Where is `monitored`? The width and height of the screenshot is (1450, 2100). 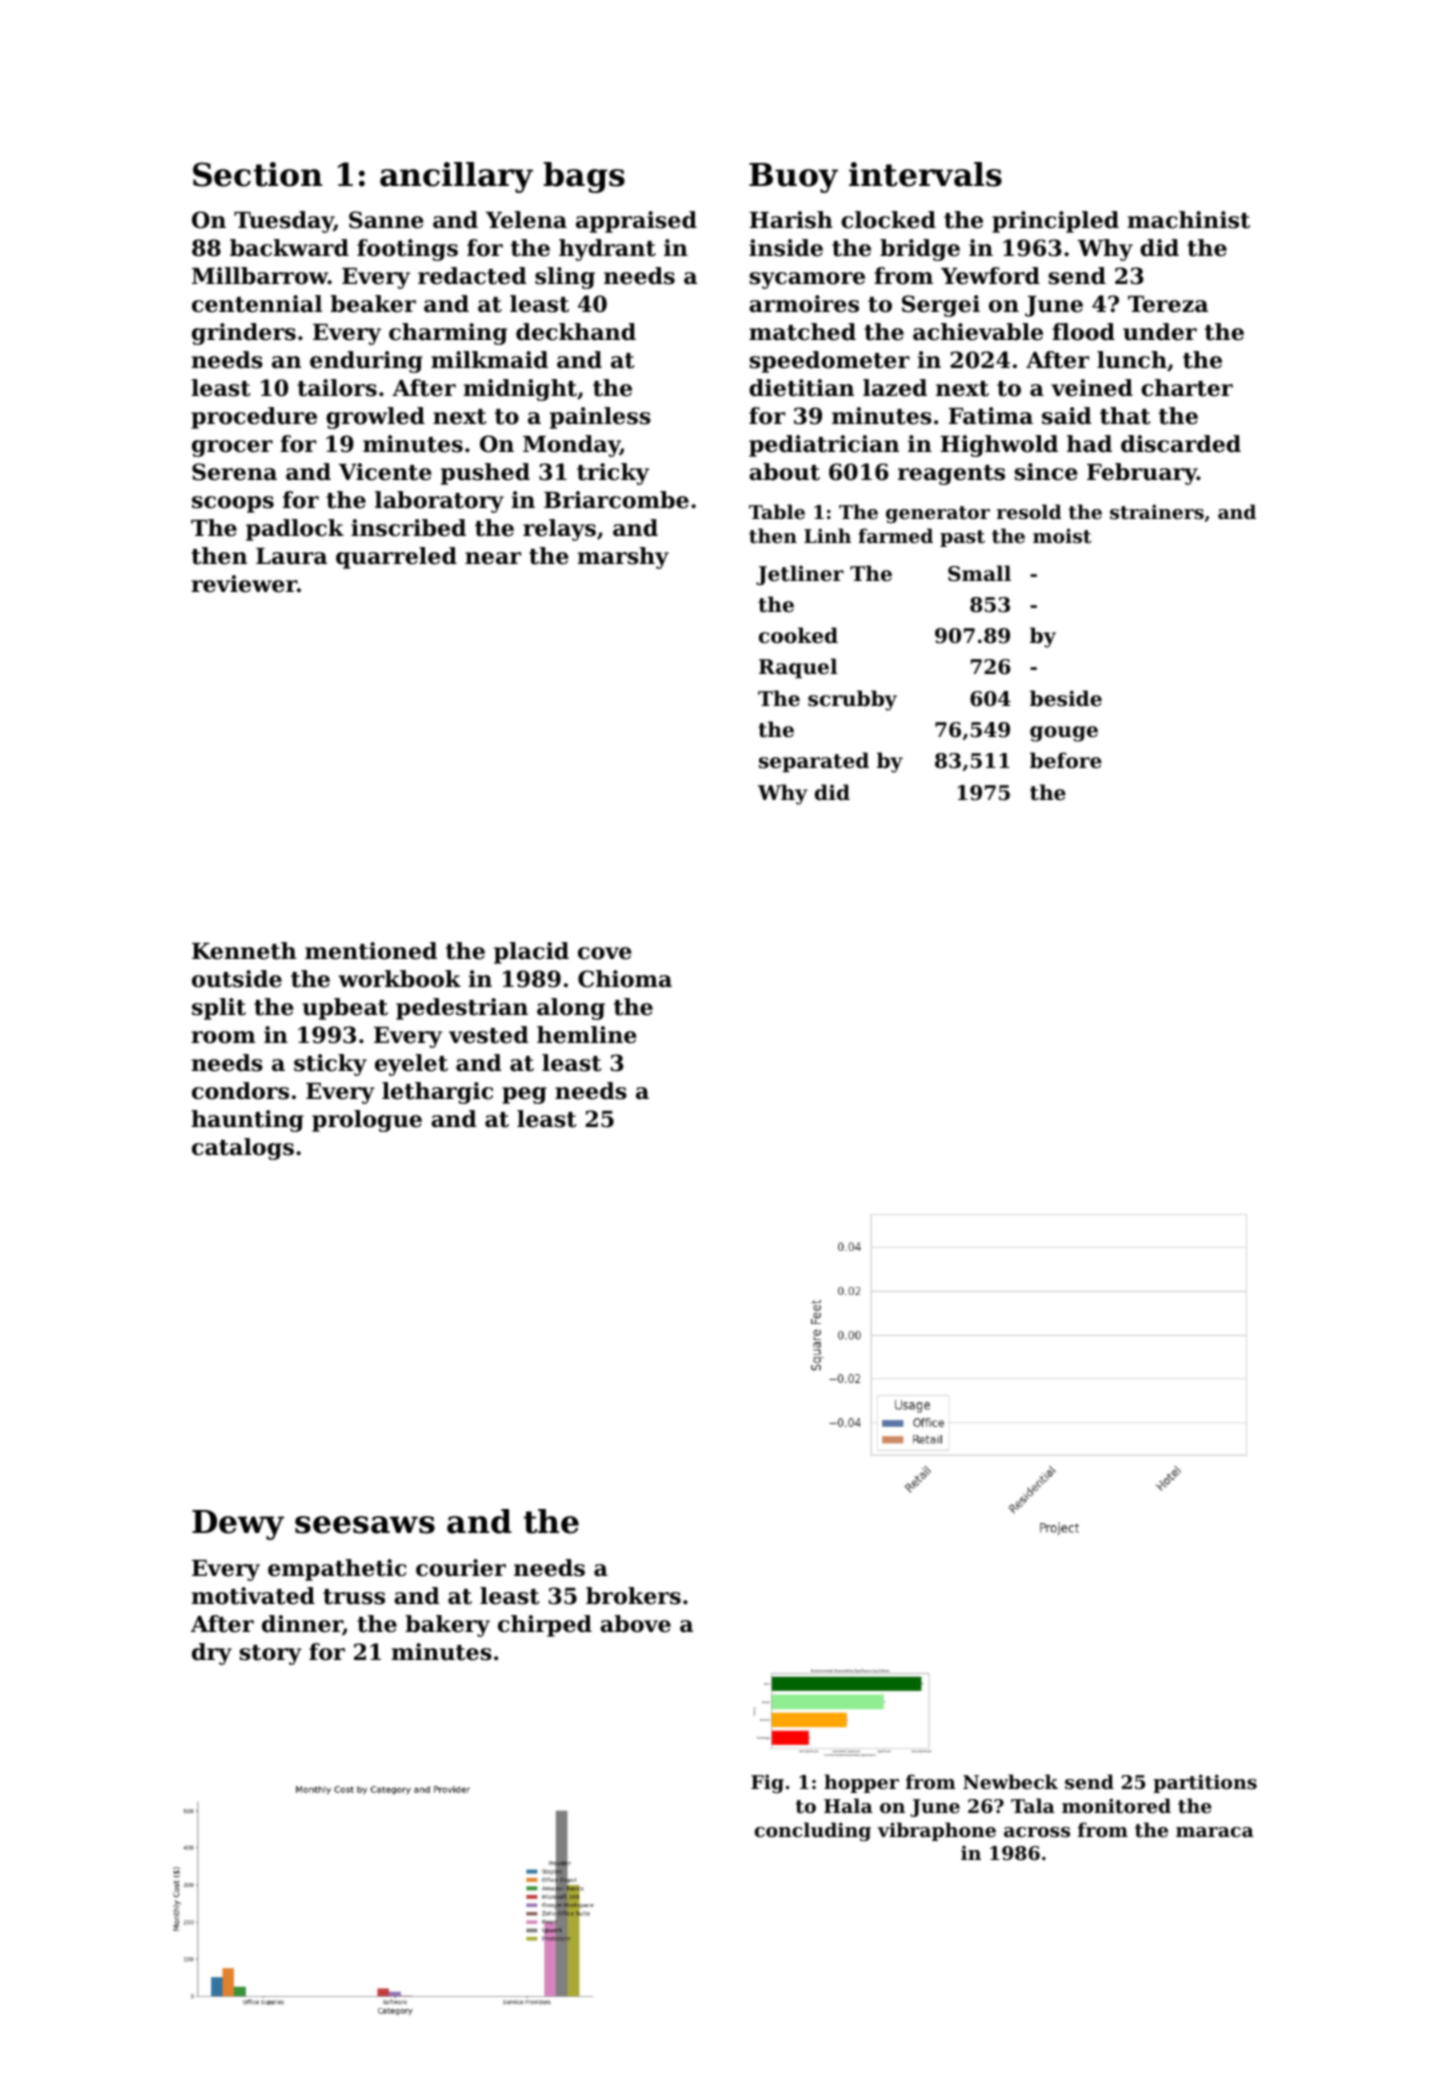
monitored is located at coordinates (1116, 1805).
